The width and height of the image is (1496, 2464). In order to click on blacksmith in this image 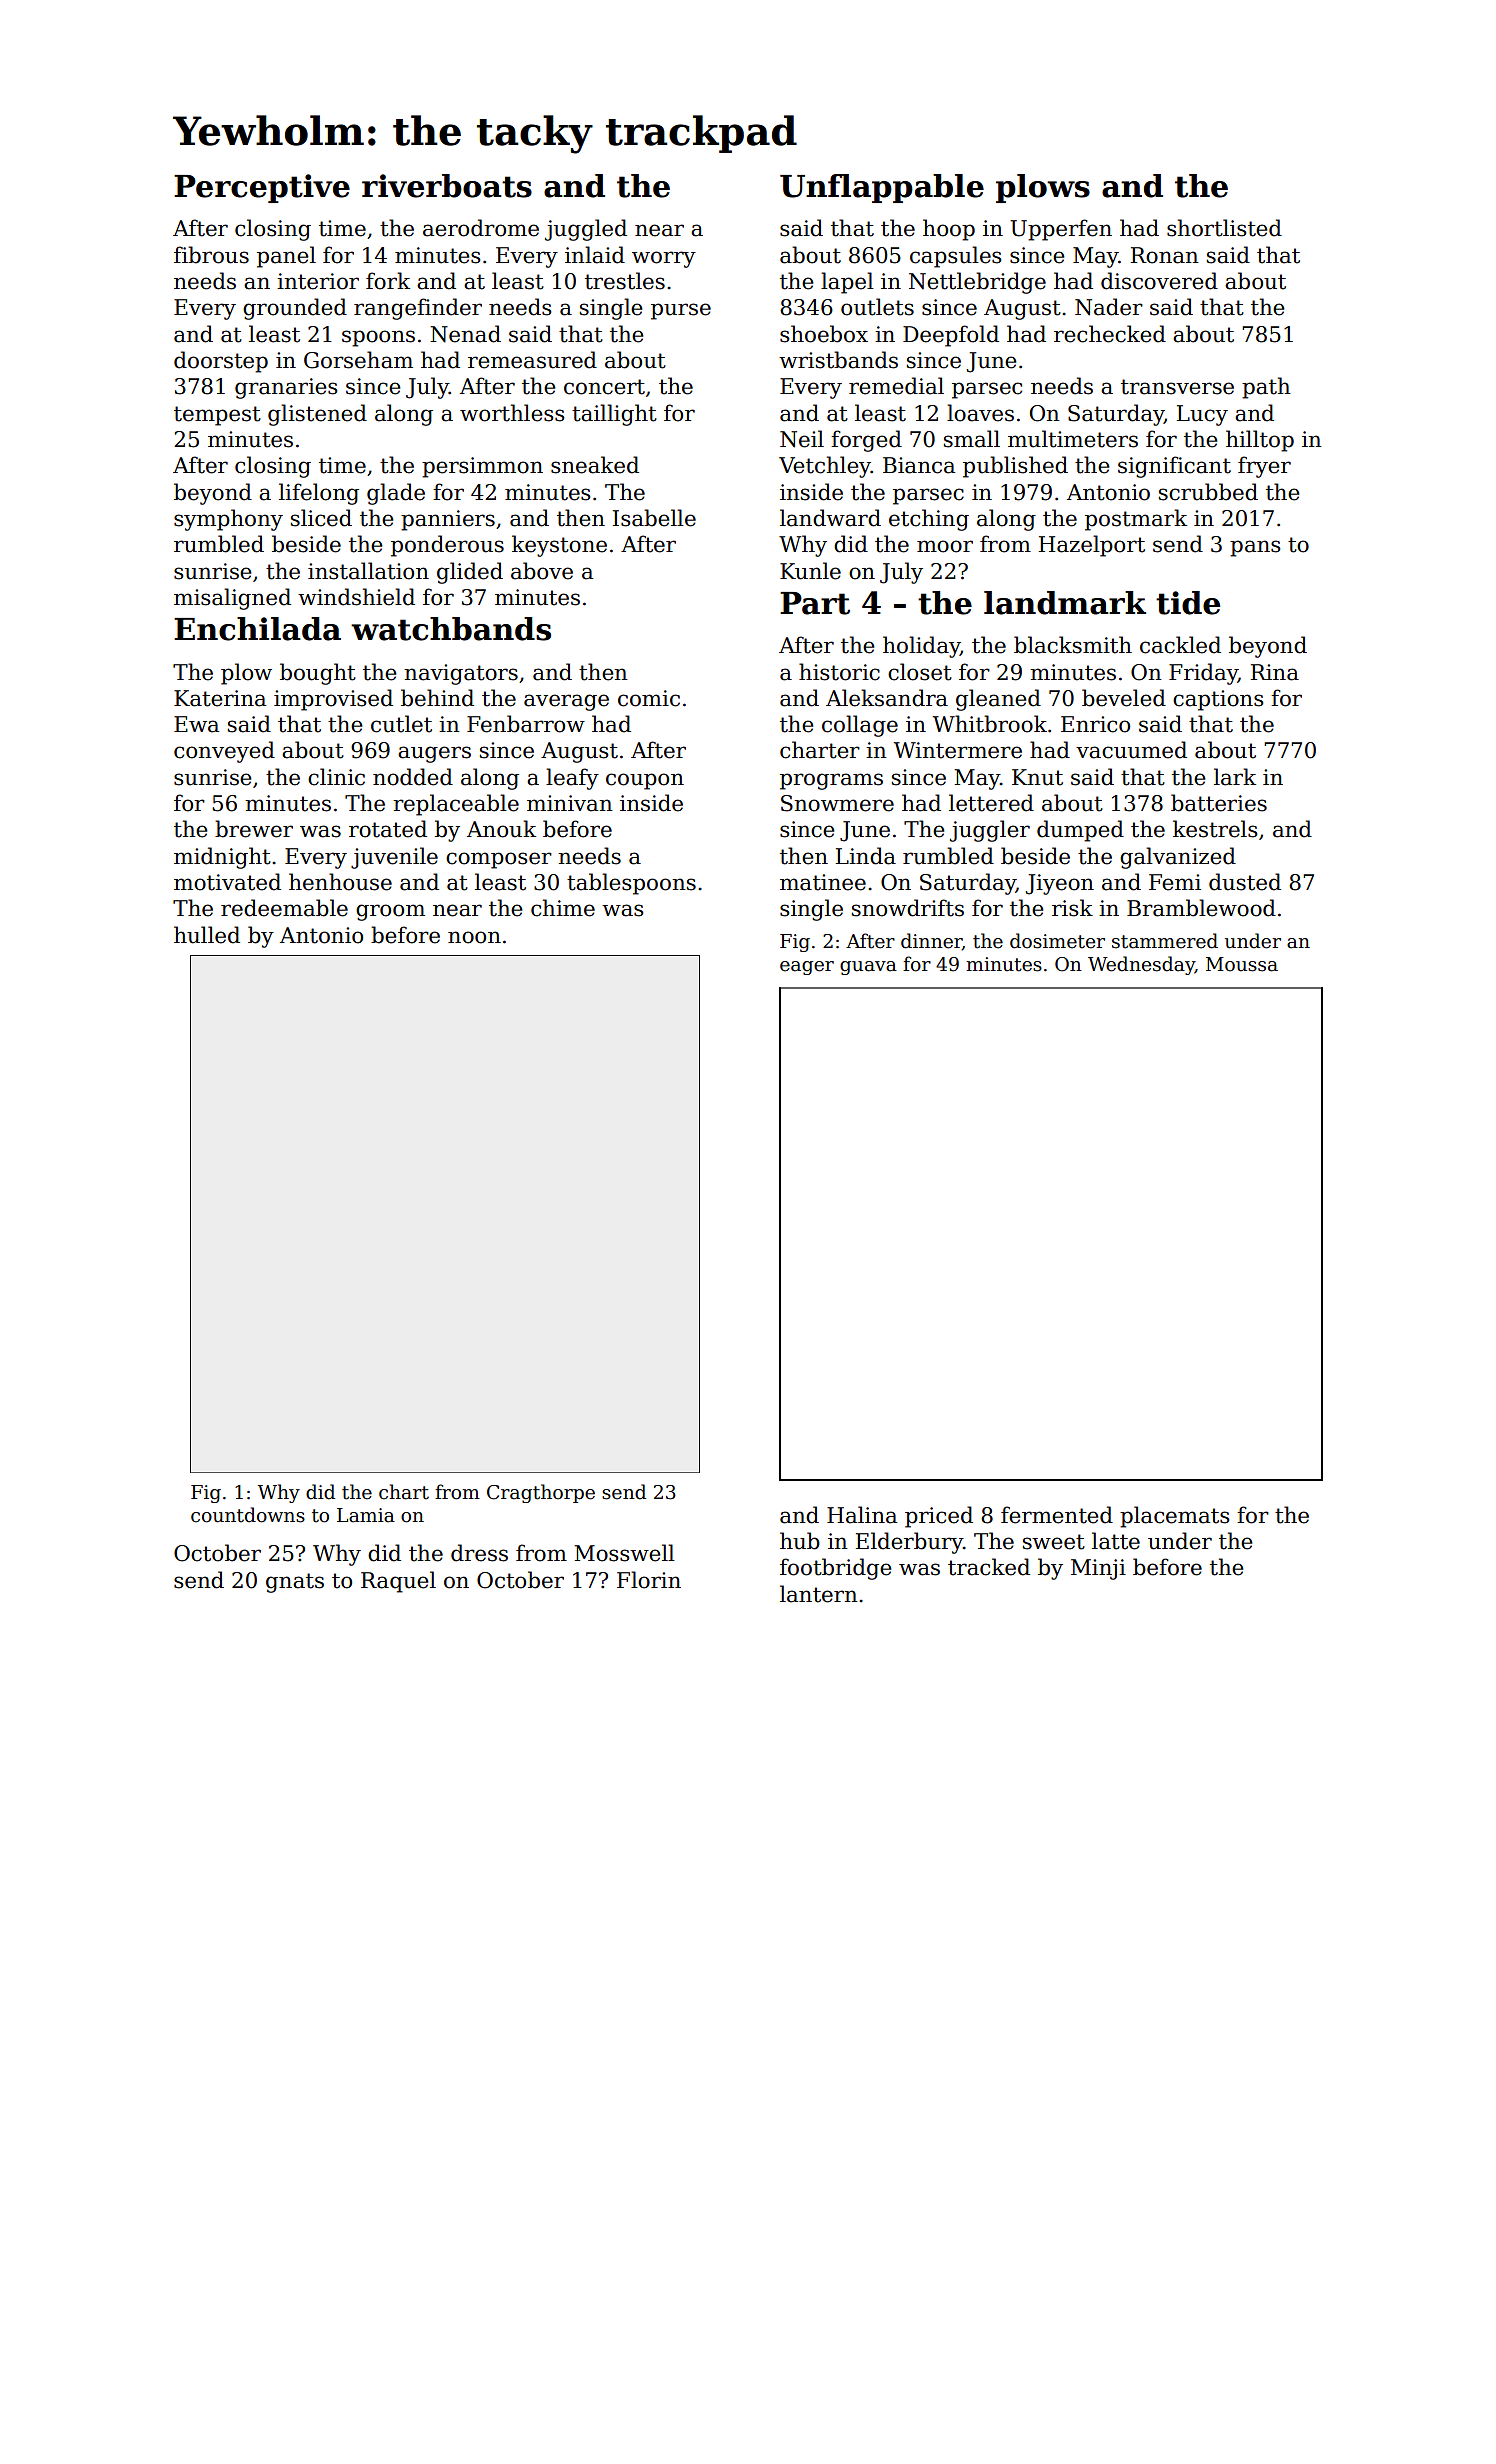, I will do `click(1073, 645)`.
